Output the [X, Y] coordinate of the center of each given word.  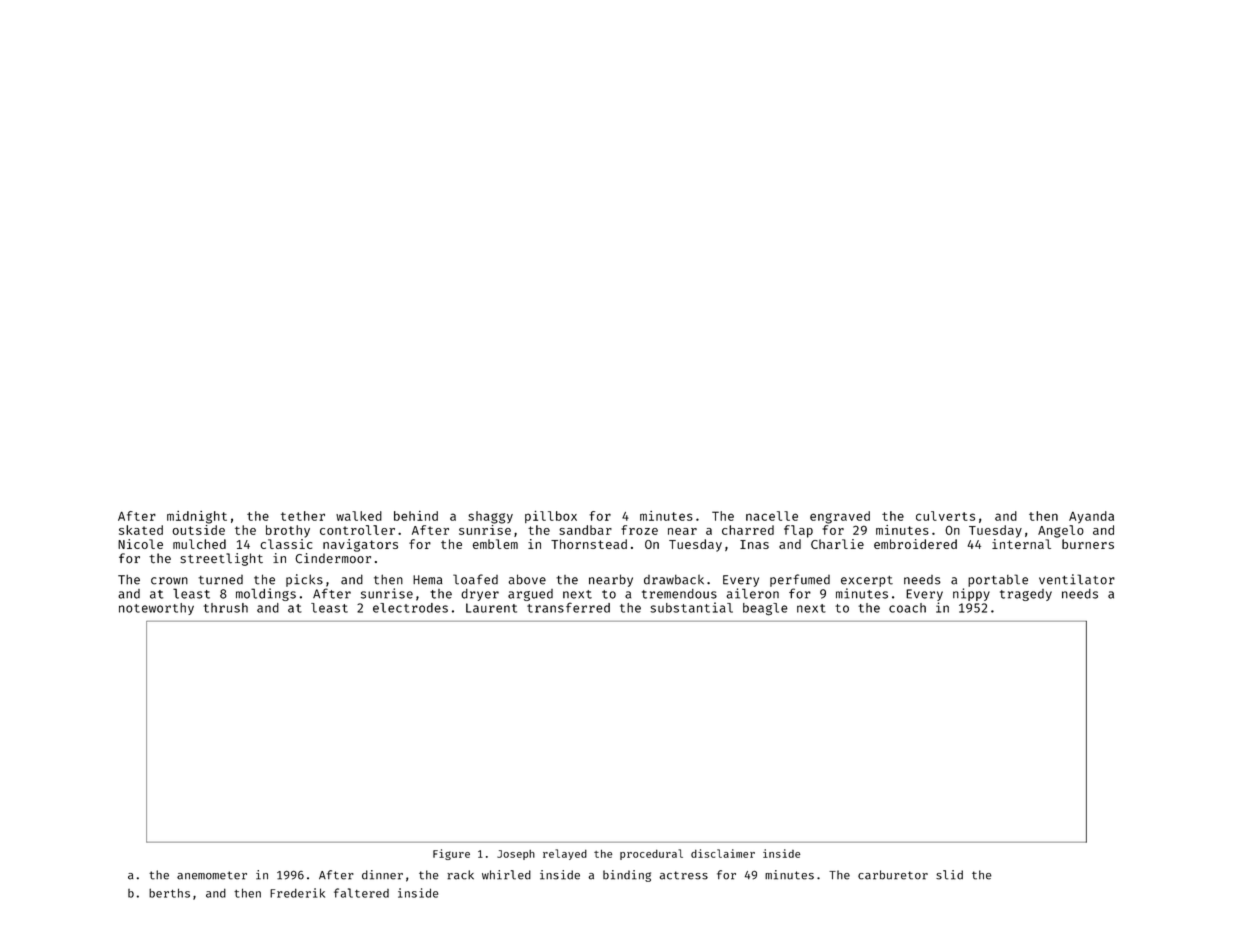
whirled [506, 875]
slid [949, 875]
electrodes [410, 608]
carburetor [893, 875]
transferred [568, 607]
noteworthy [156, 609]
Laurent [491, 608]
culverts [945, 516]
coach [907, 608]
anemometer [212, 875]
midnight [197, 517]
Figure [451, 854]
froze [639, 530]
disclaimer [723, 853]
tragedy [1026, 595]
